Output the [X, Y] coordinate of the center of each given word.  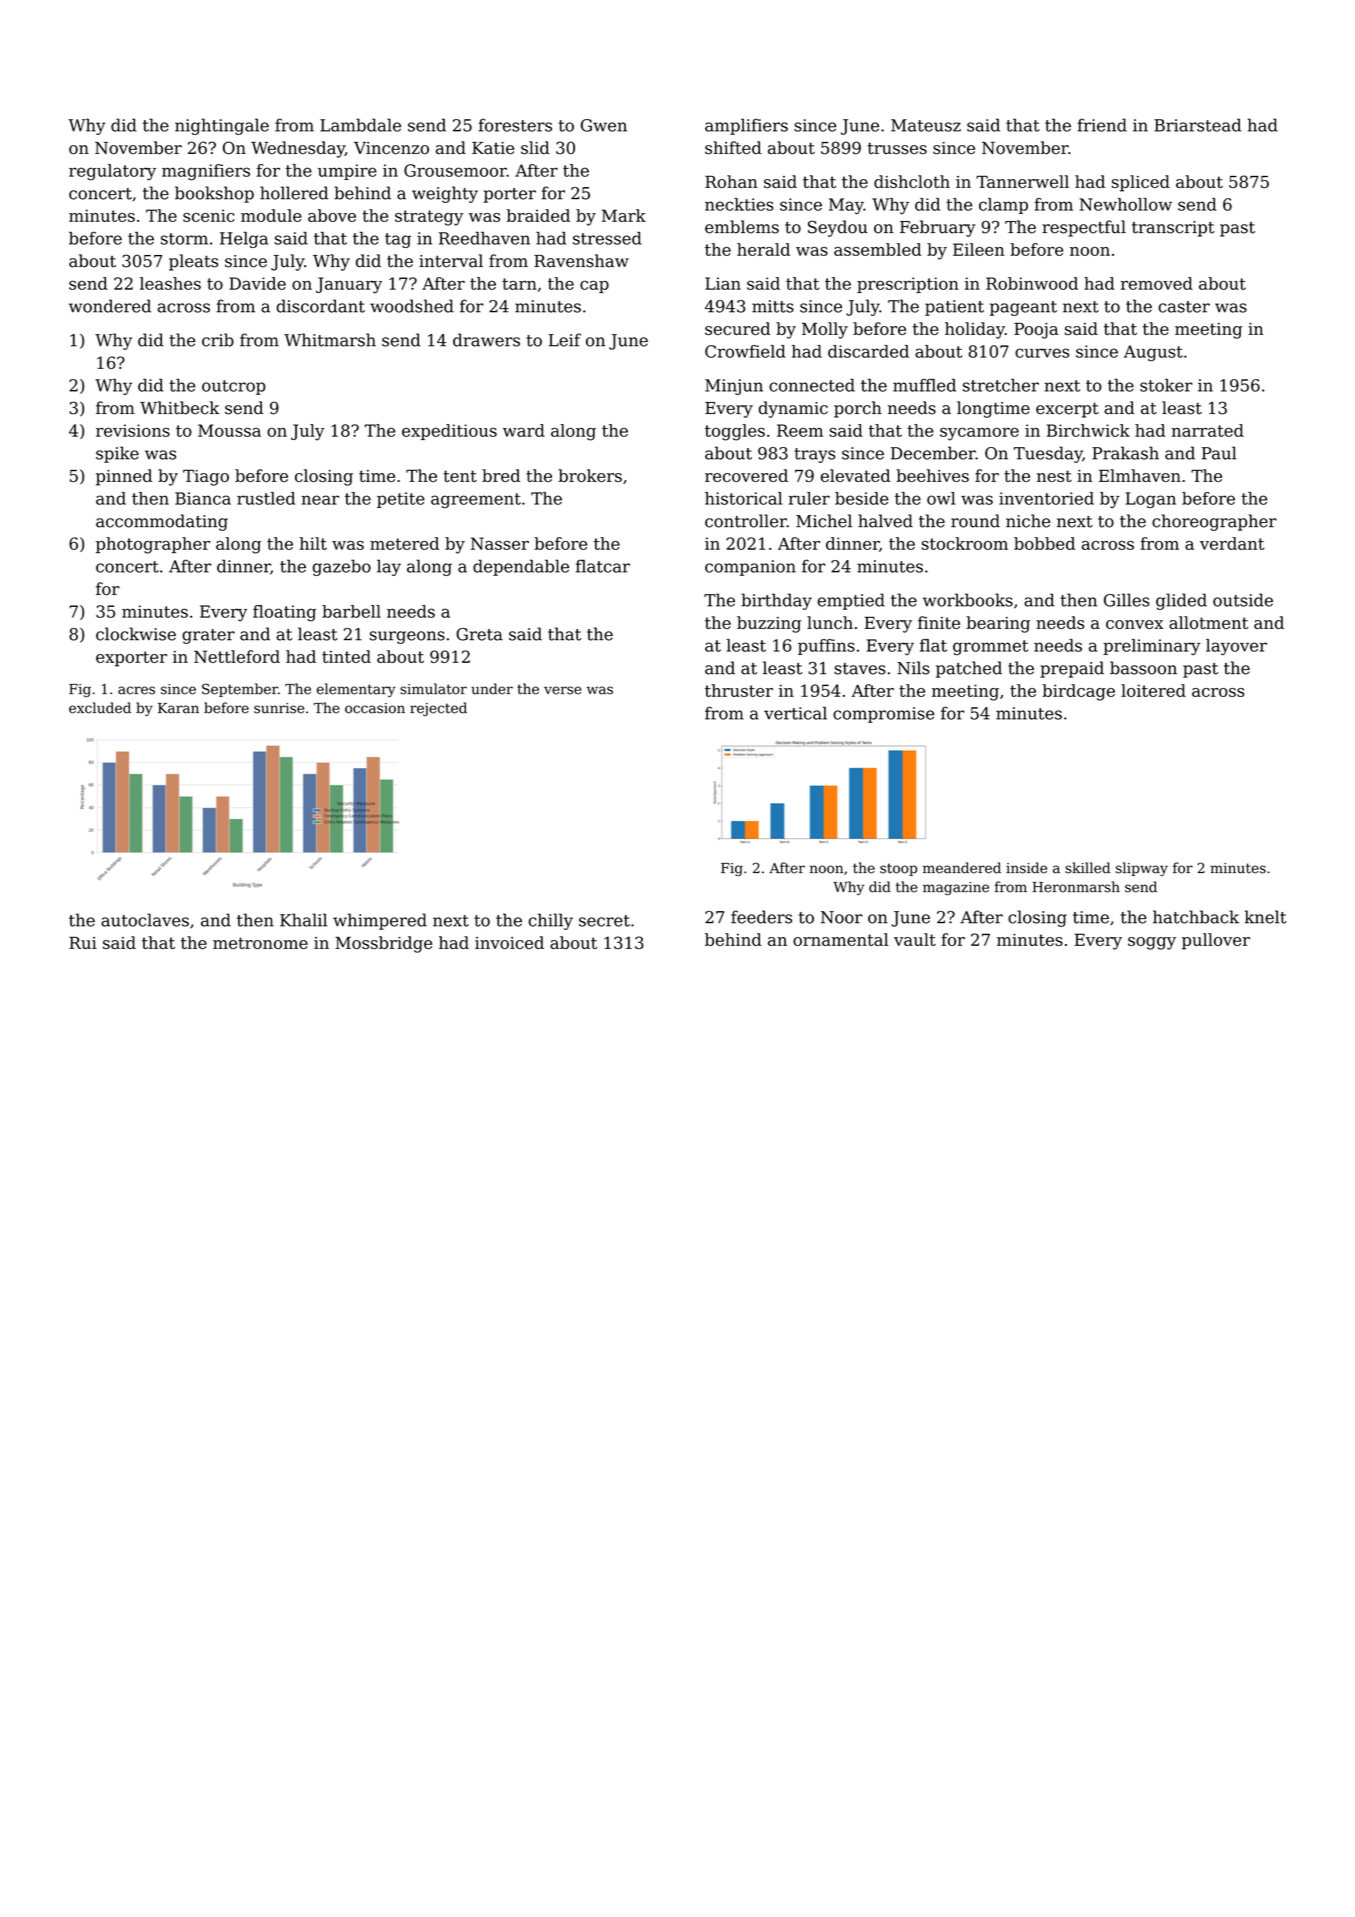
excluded [100, 708]
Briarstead [1197, 125]
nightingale [222, 126]
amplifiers [746, 126]
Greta [479, 634]
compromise [883, 715]
